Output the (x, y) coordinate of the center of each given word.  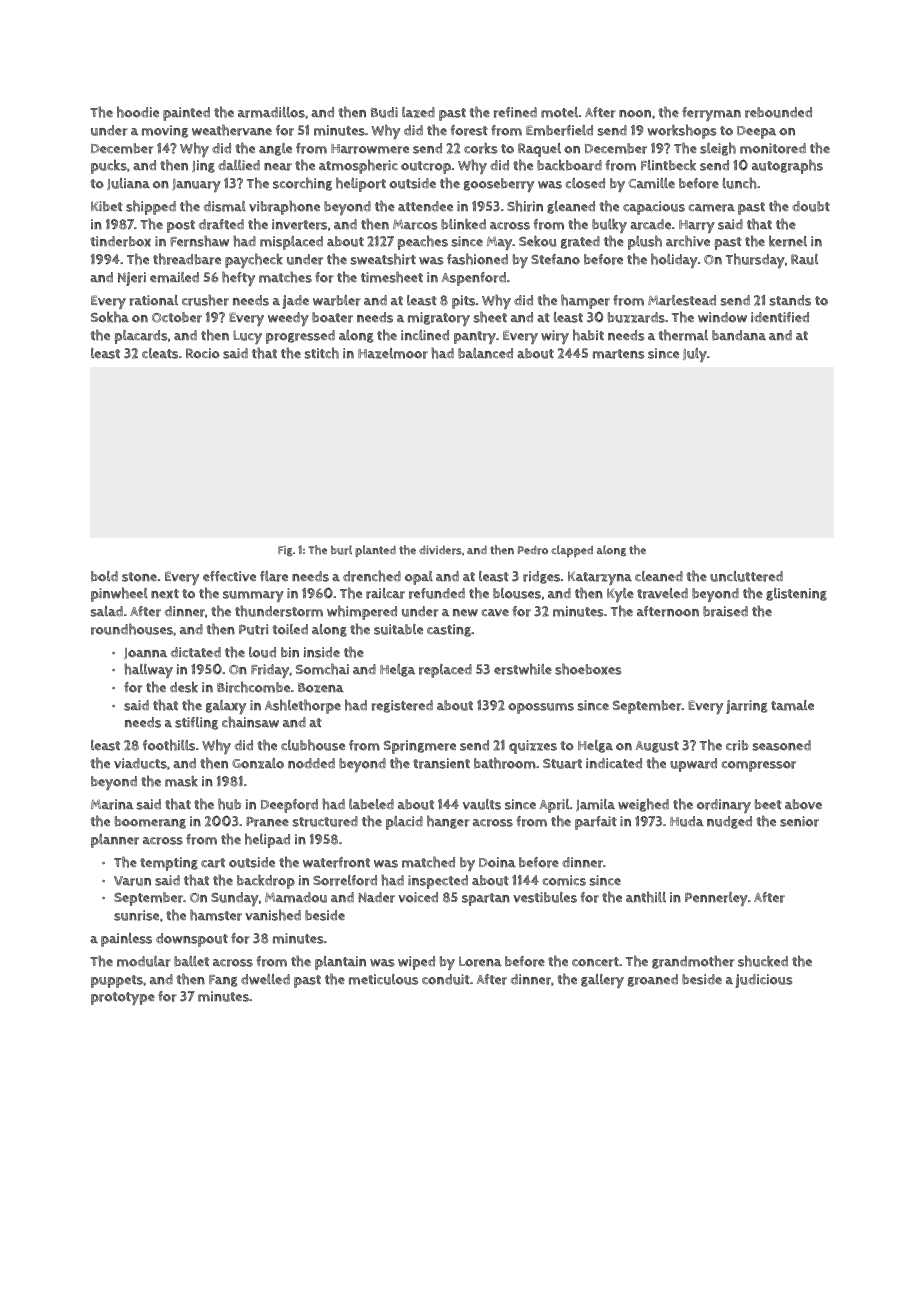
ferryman (711, 114)
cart (213, 863)
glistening (796, 594)
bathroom (505, 763)
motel (559, 112)
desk (184, 687)
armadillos (271, 112)
